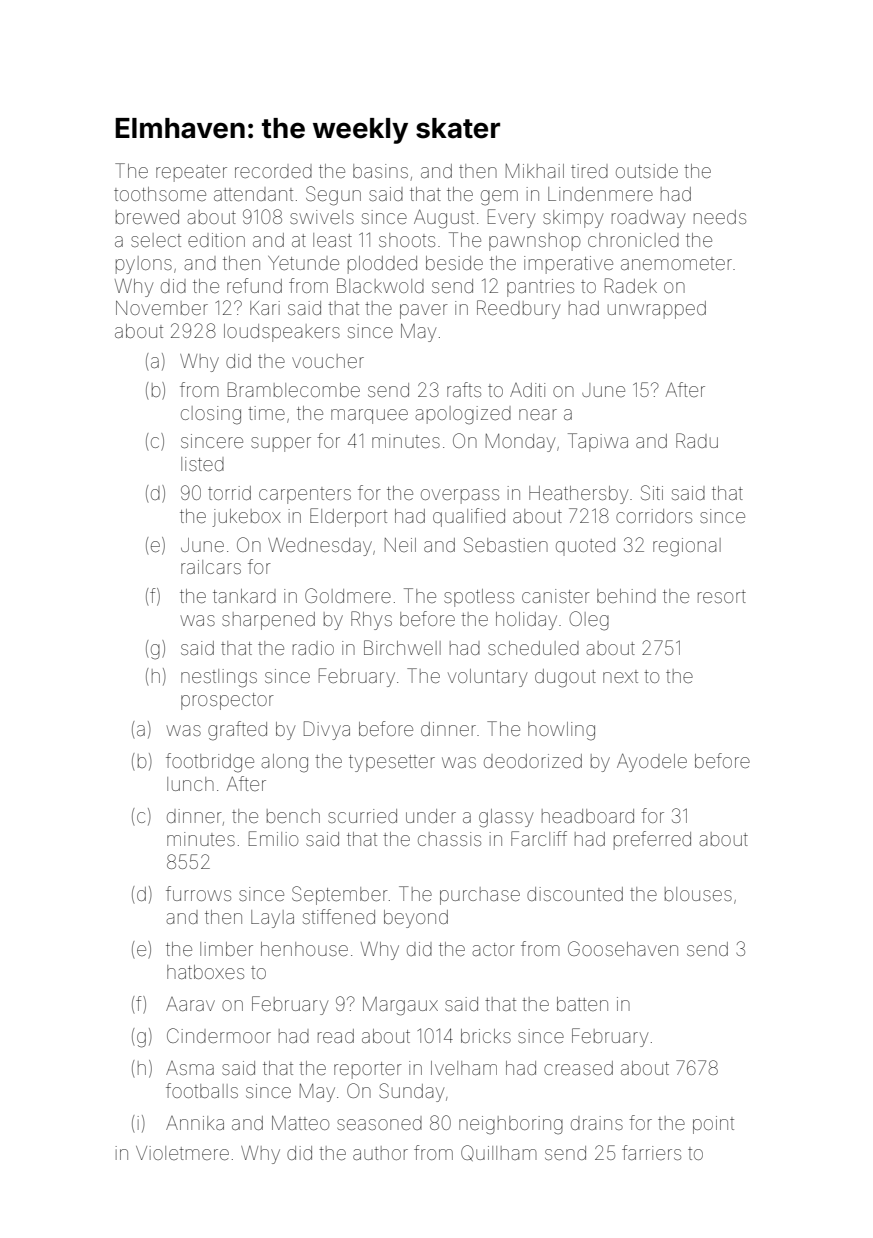 Image resolution: width=873 pixels, height=1238 pixels. Describe the element at coordinates (191, 173) in the screenshot. I see `repeater` at that location.
